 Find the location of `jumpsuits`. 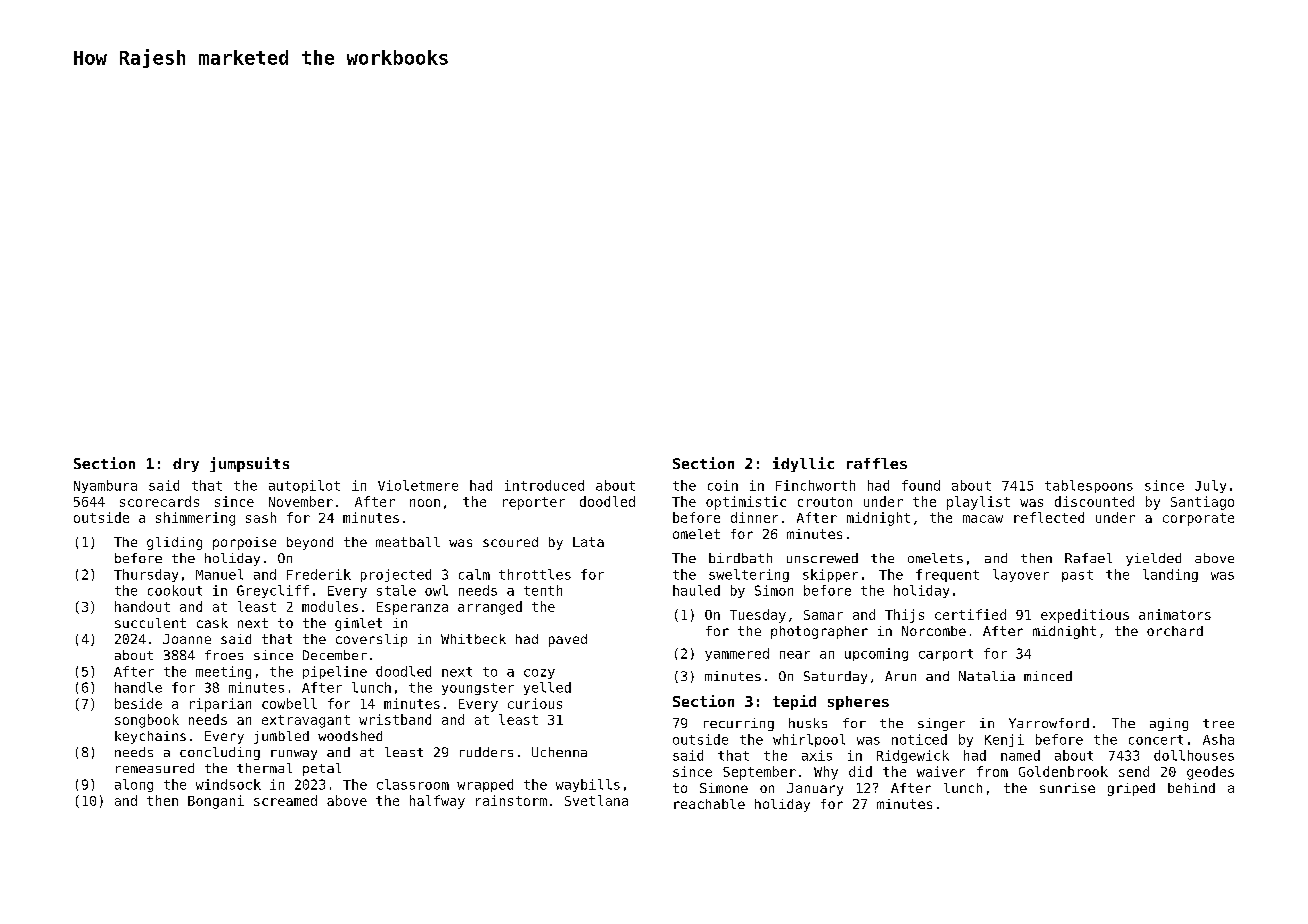

jumpsuits is located at coordinates (249, 464).
